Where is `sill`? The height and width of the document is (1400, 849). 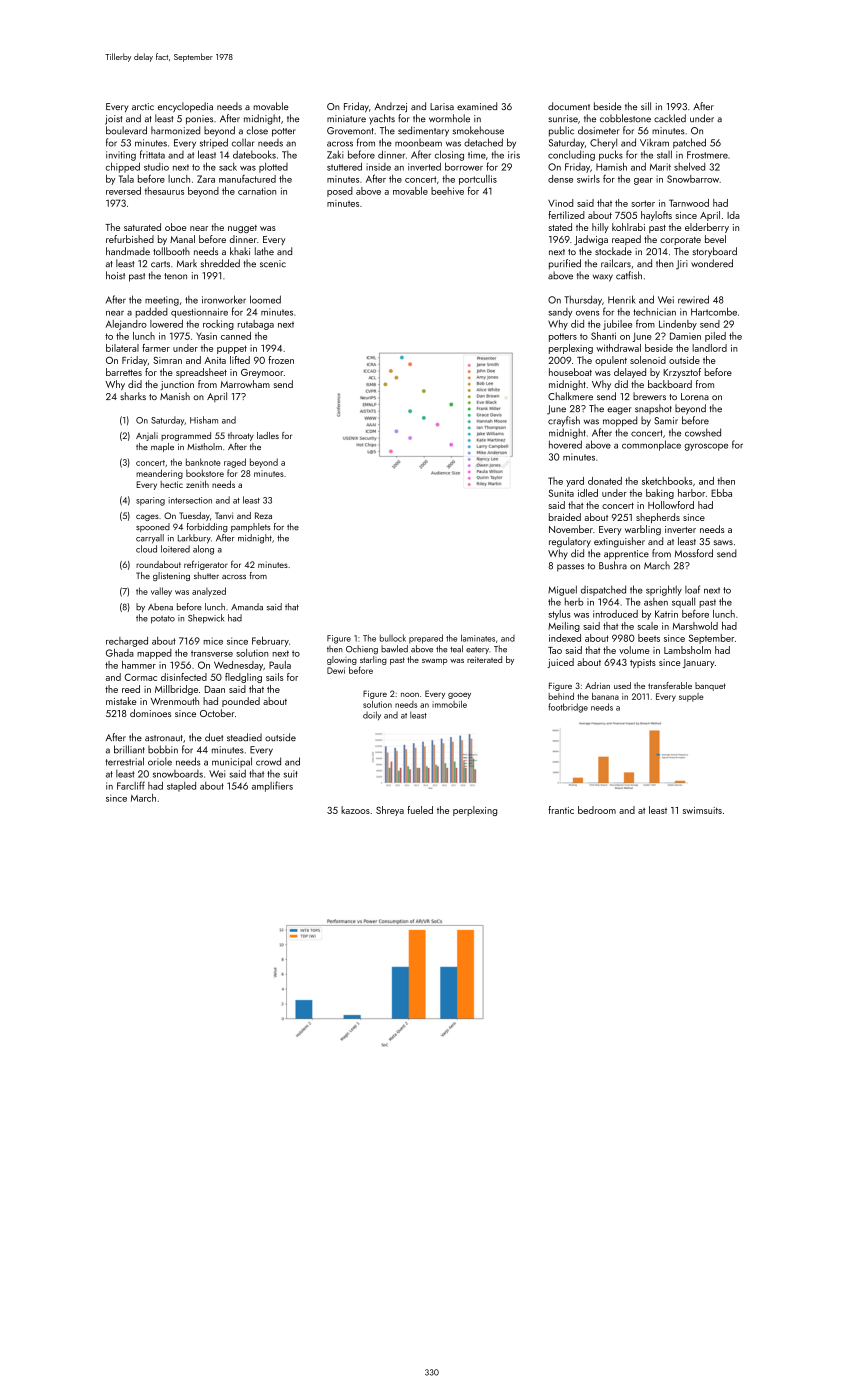
sill is located at coordinates (646, 106).
